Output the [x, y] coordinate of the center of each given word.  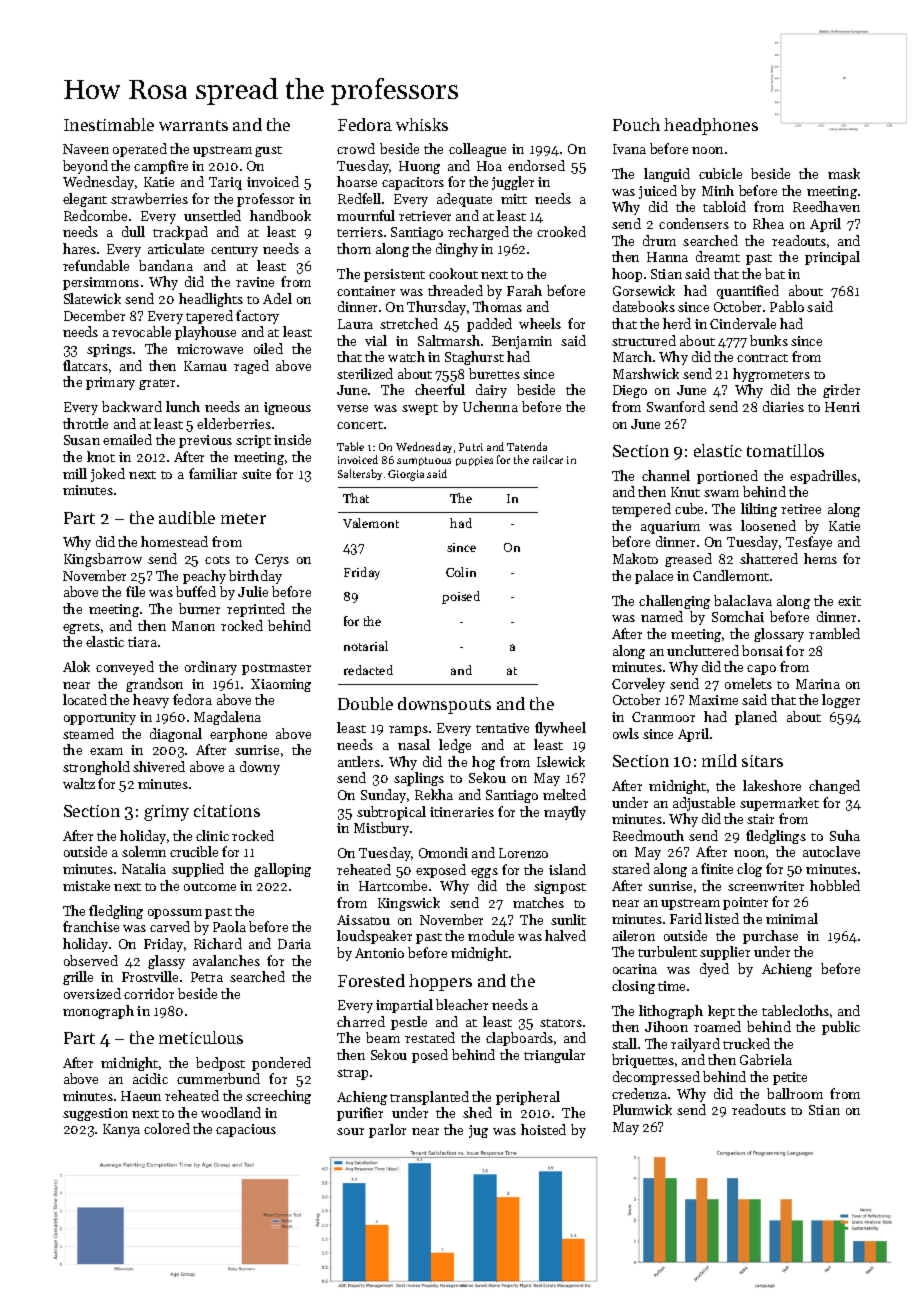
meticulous [201, 1037]
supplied [198, 870]
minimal [792, 918]
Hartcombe [393, 885]
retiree [801, 509]
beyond [85, 167]
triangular [554, 1056]
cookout [453, 273]
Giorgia [406, 475]
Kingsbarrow [103, 560]
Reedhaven [826, 206]
